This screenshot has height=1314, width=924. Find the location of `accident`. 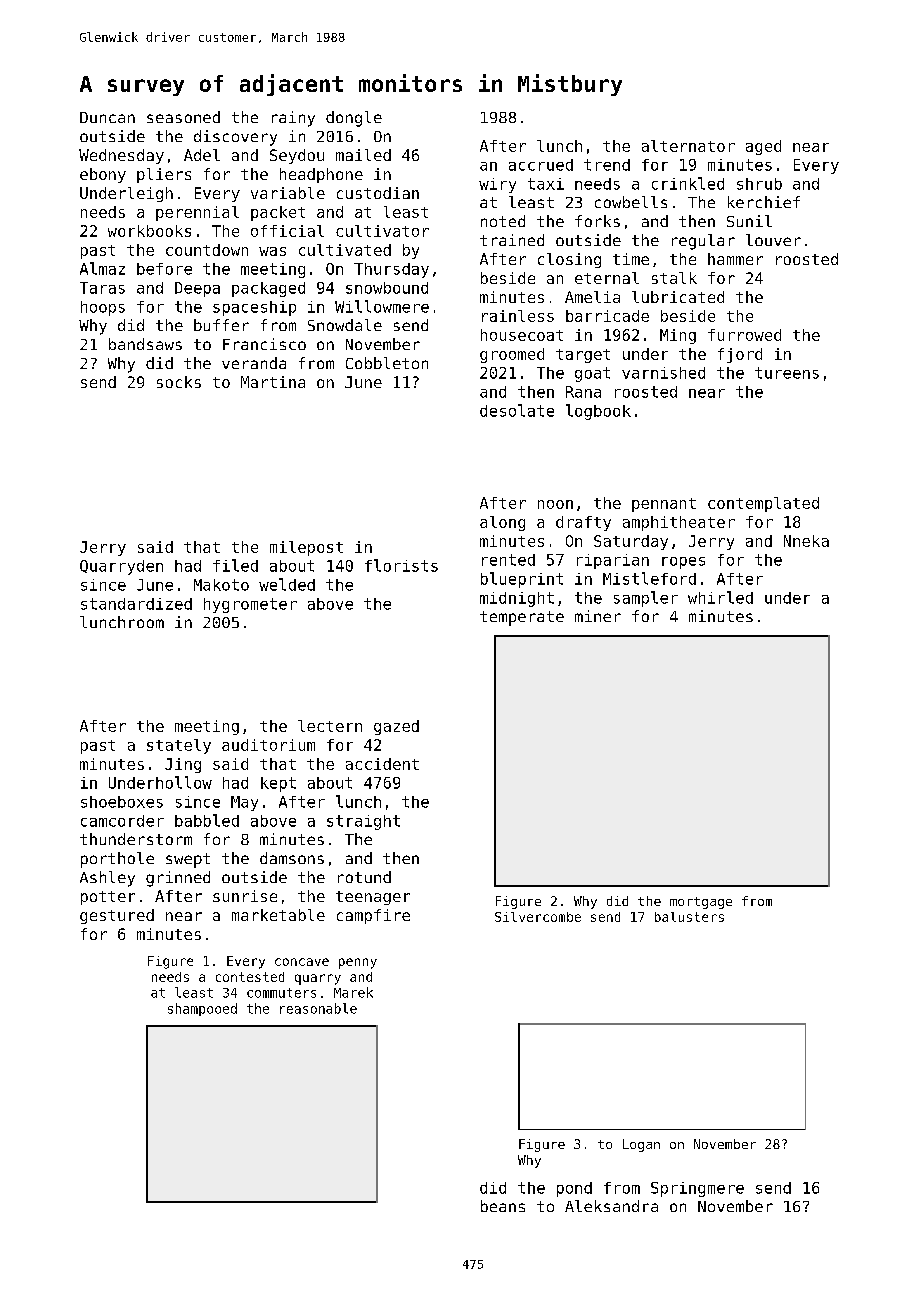

accident is located at coordinates (382, 764).
